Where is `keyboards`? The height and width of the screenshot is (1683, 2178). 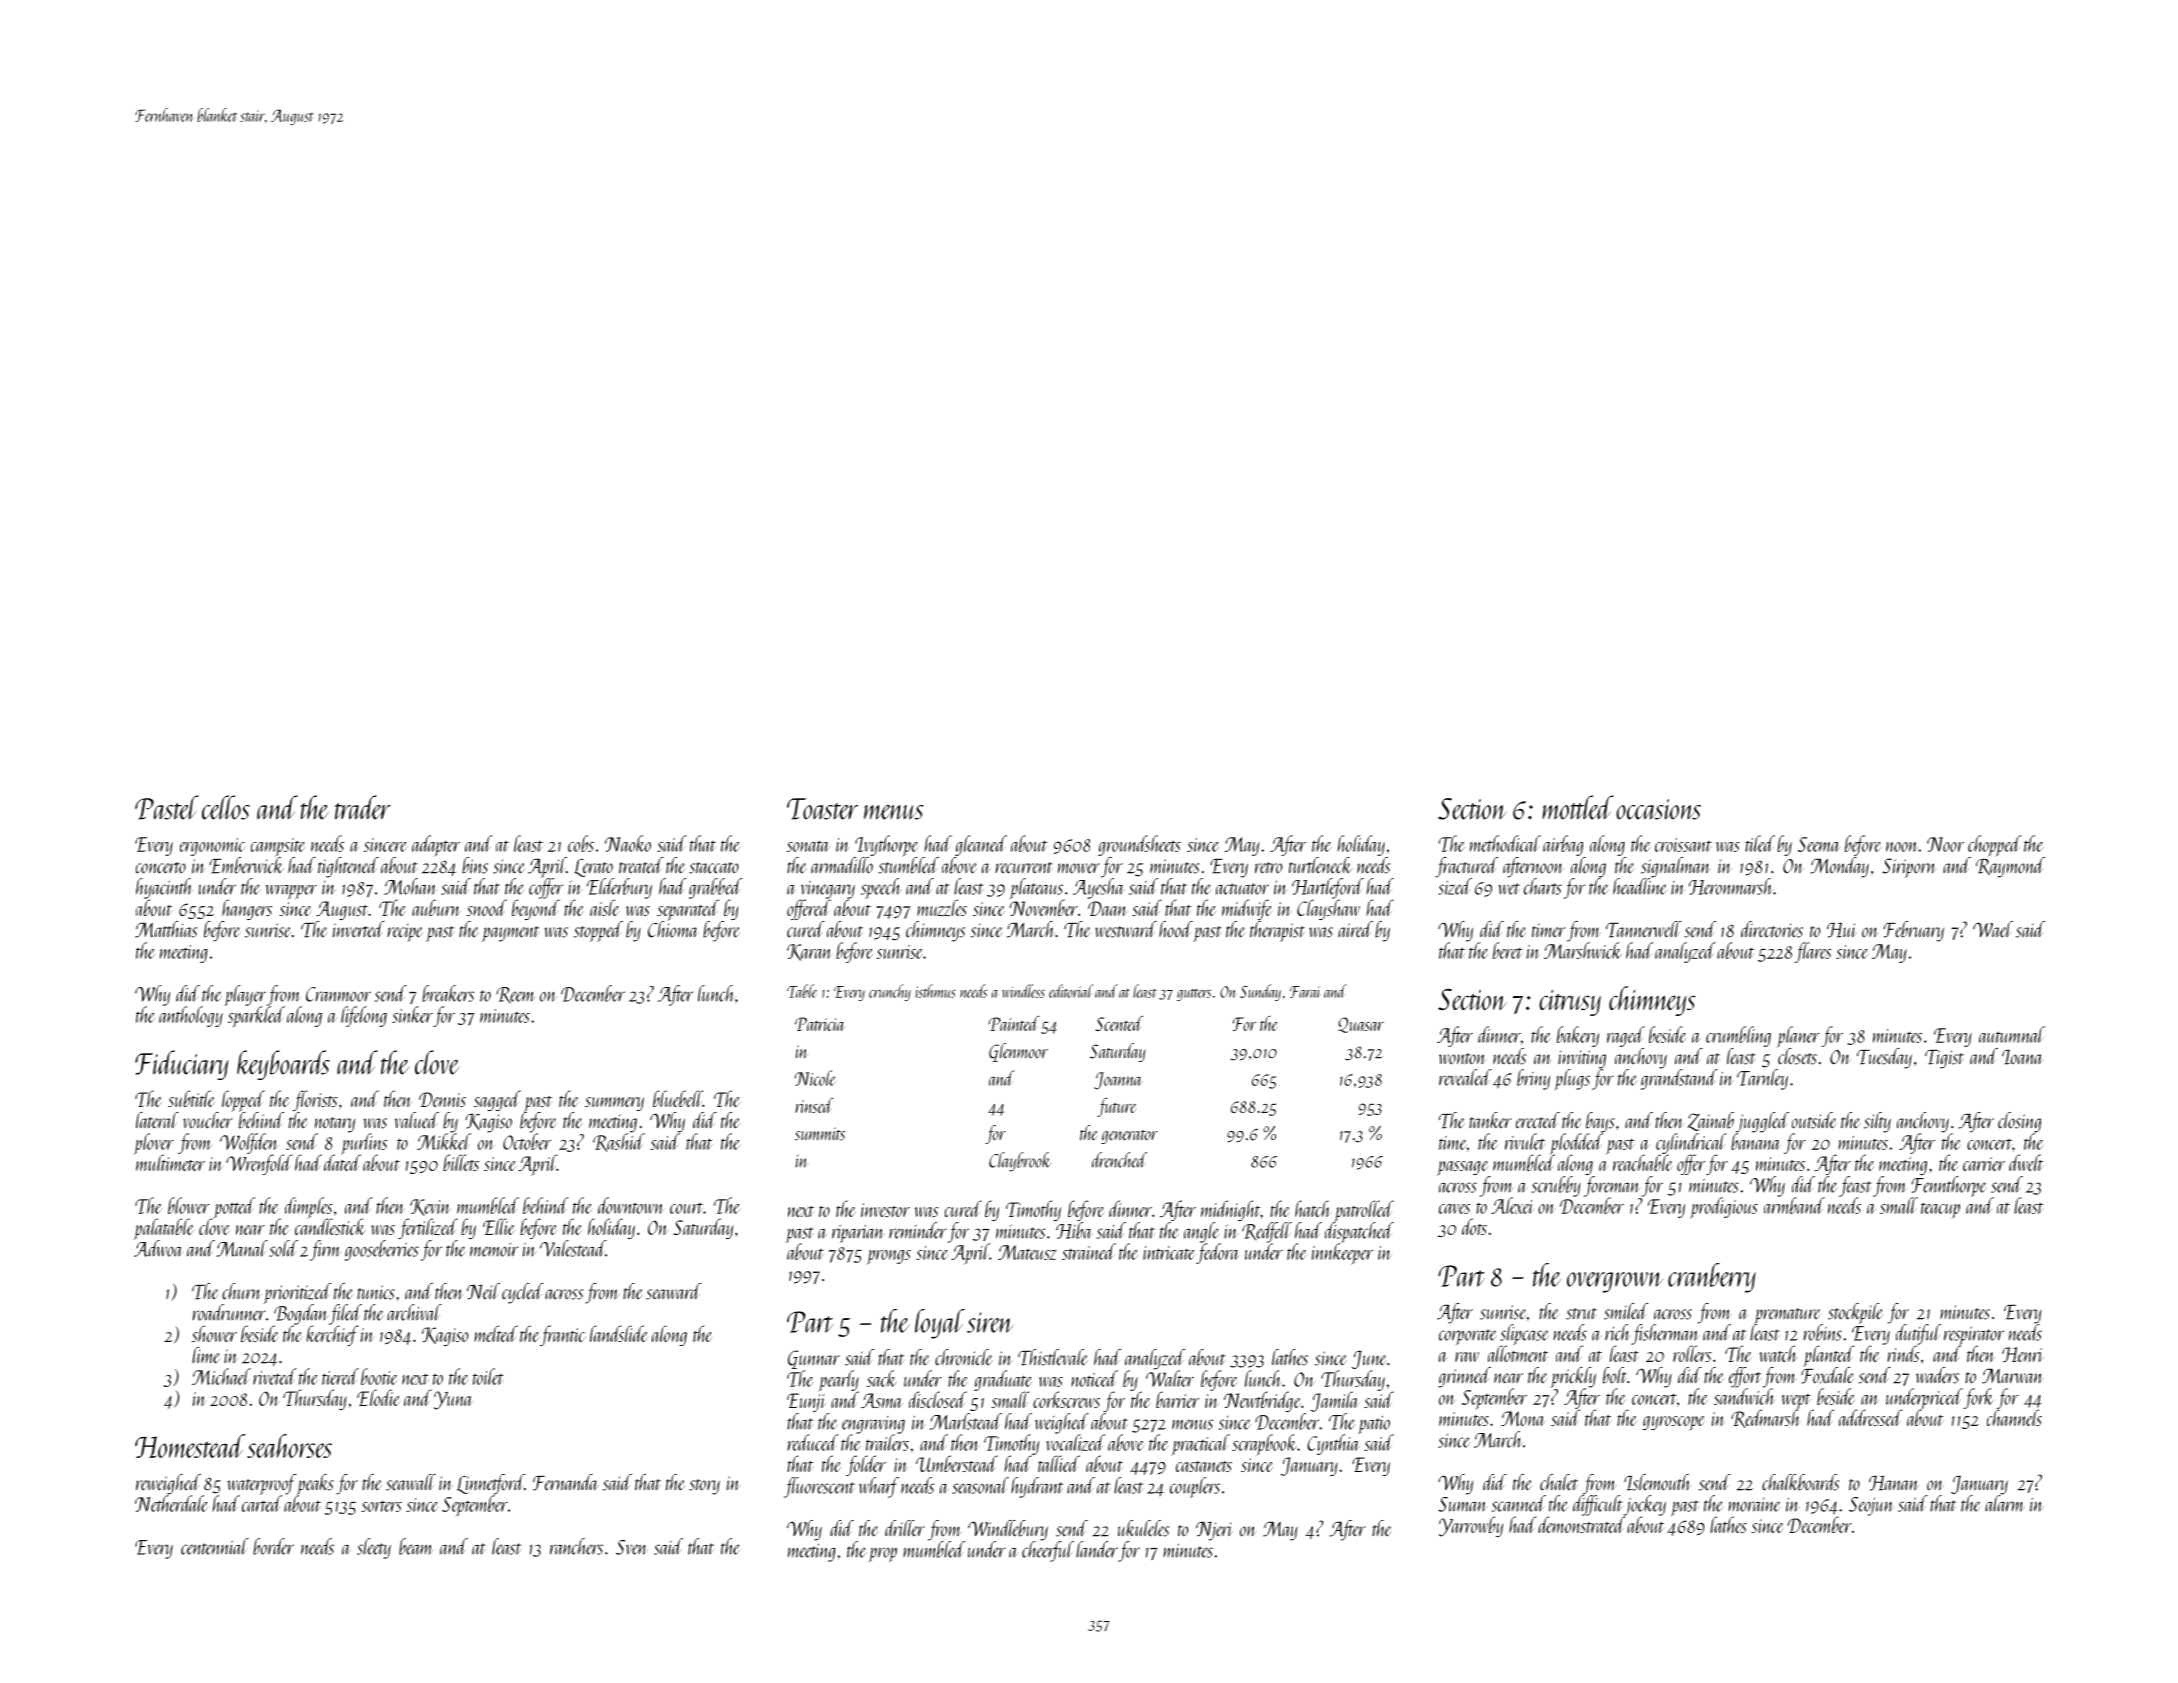 keyboards is located at coordinates (283, 1065).
